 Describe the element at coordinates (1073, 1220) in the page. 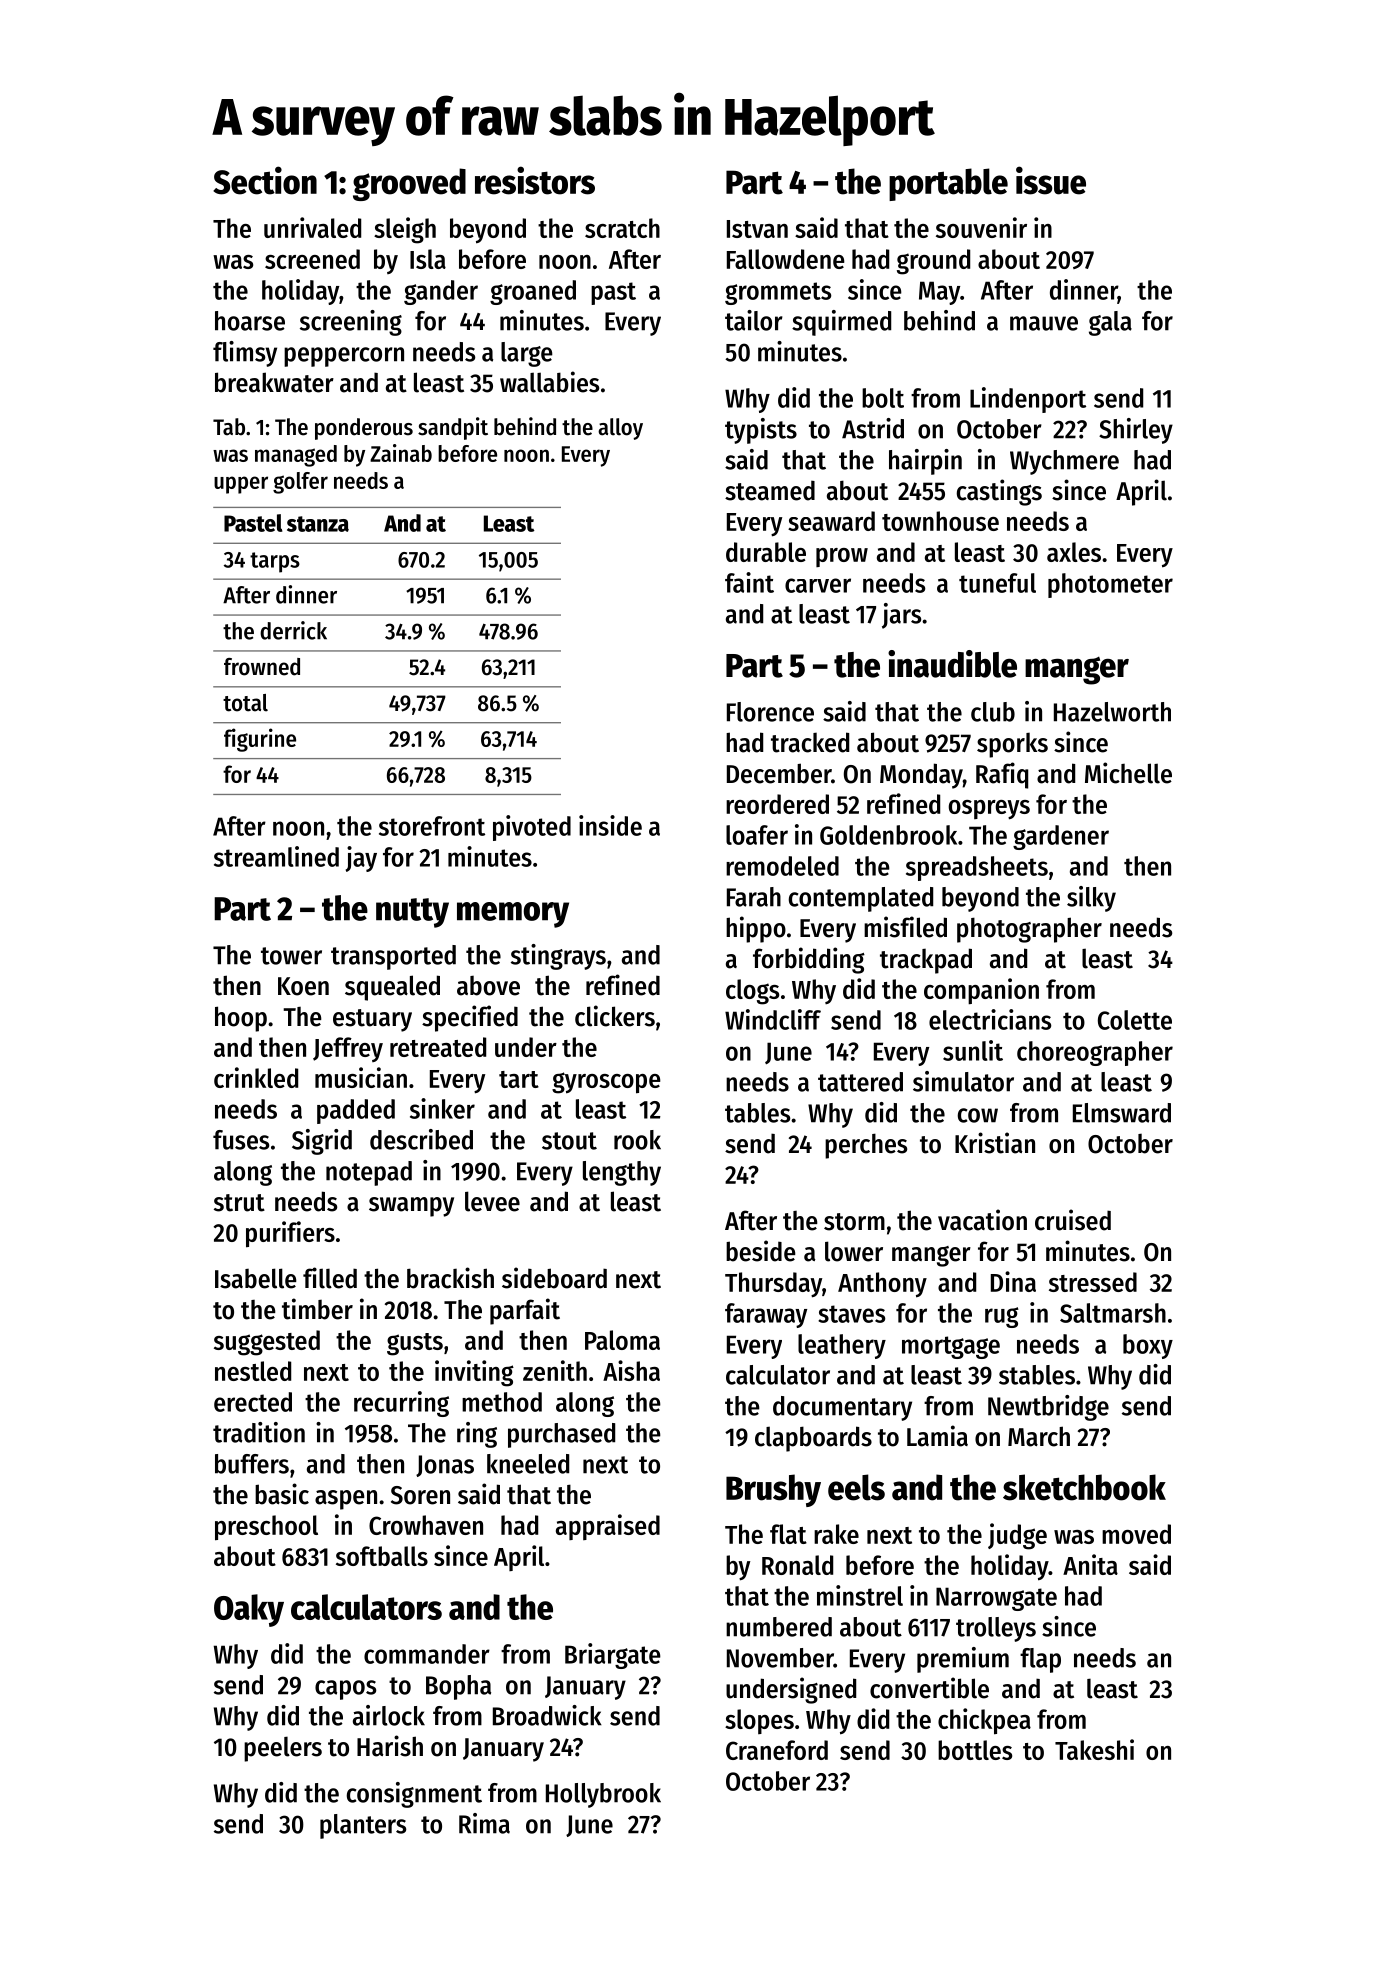

I see `cruised` at that location.
